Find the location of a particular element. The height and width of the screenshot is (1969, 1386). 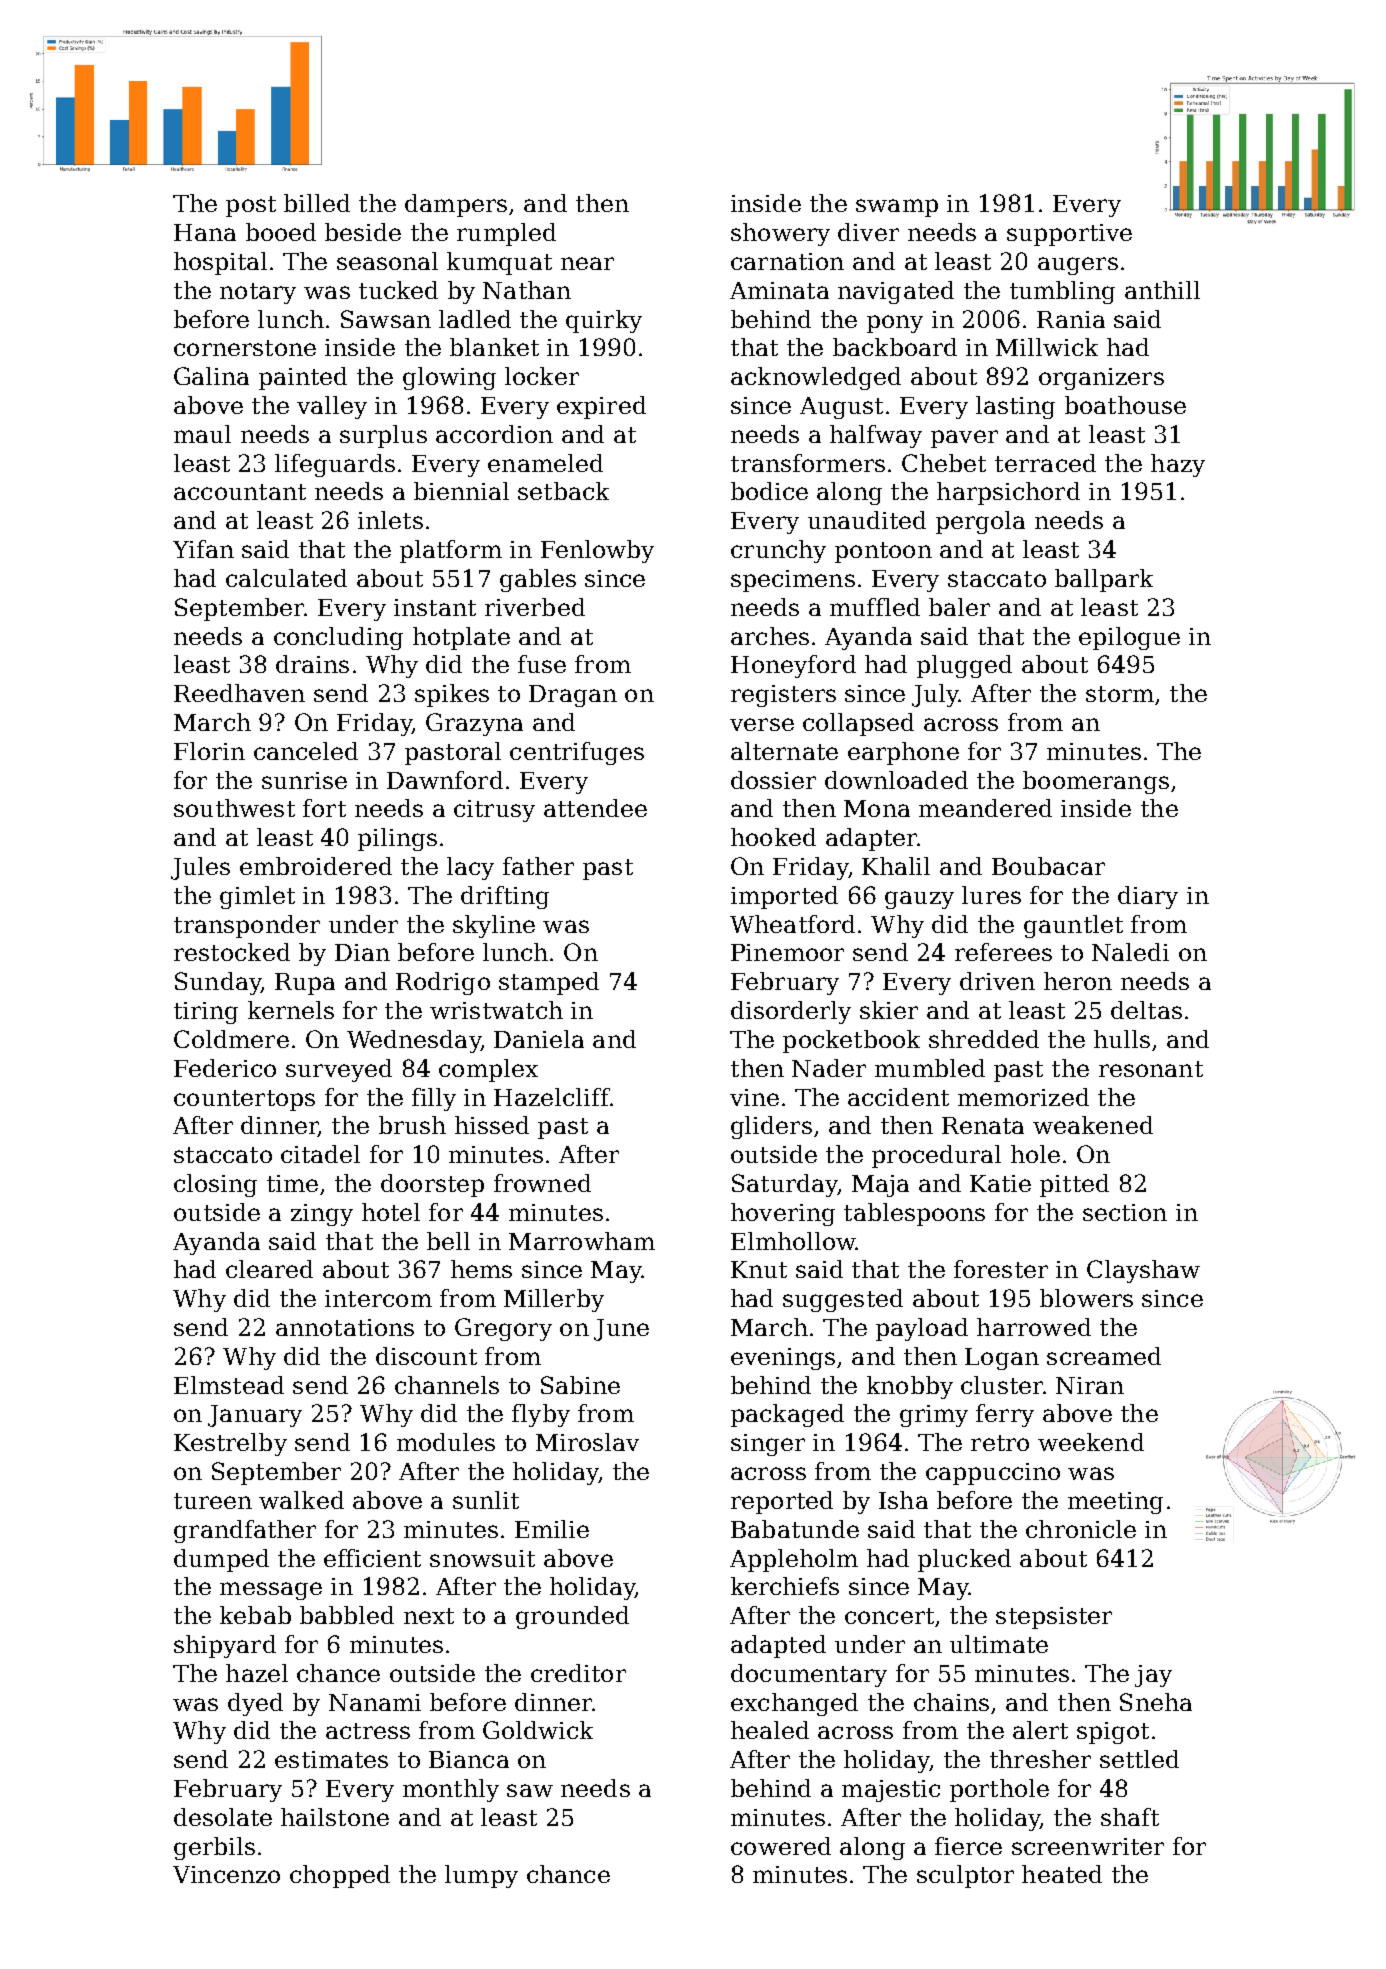

terraced is located at coordinates (1045, 463).
